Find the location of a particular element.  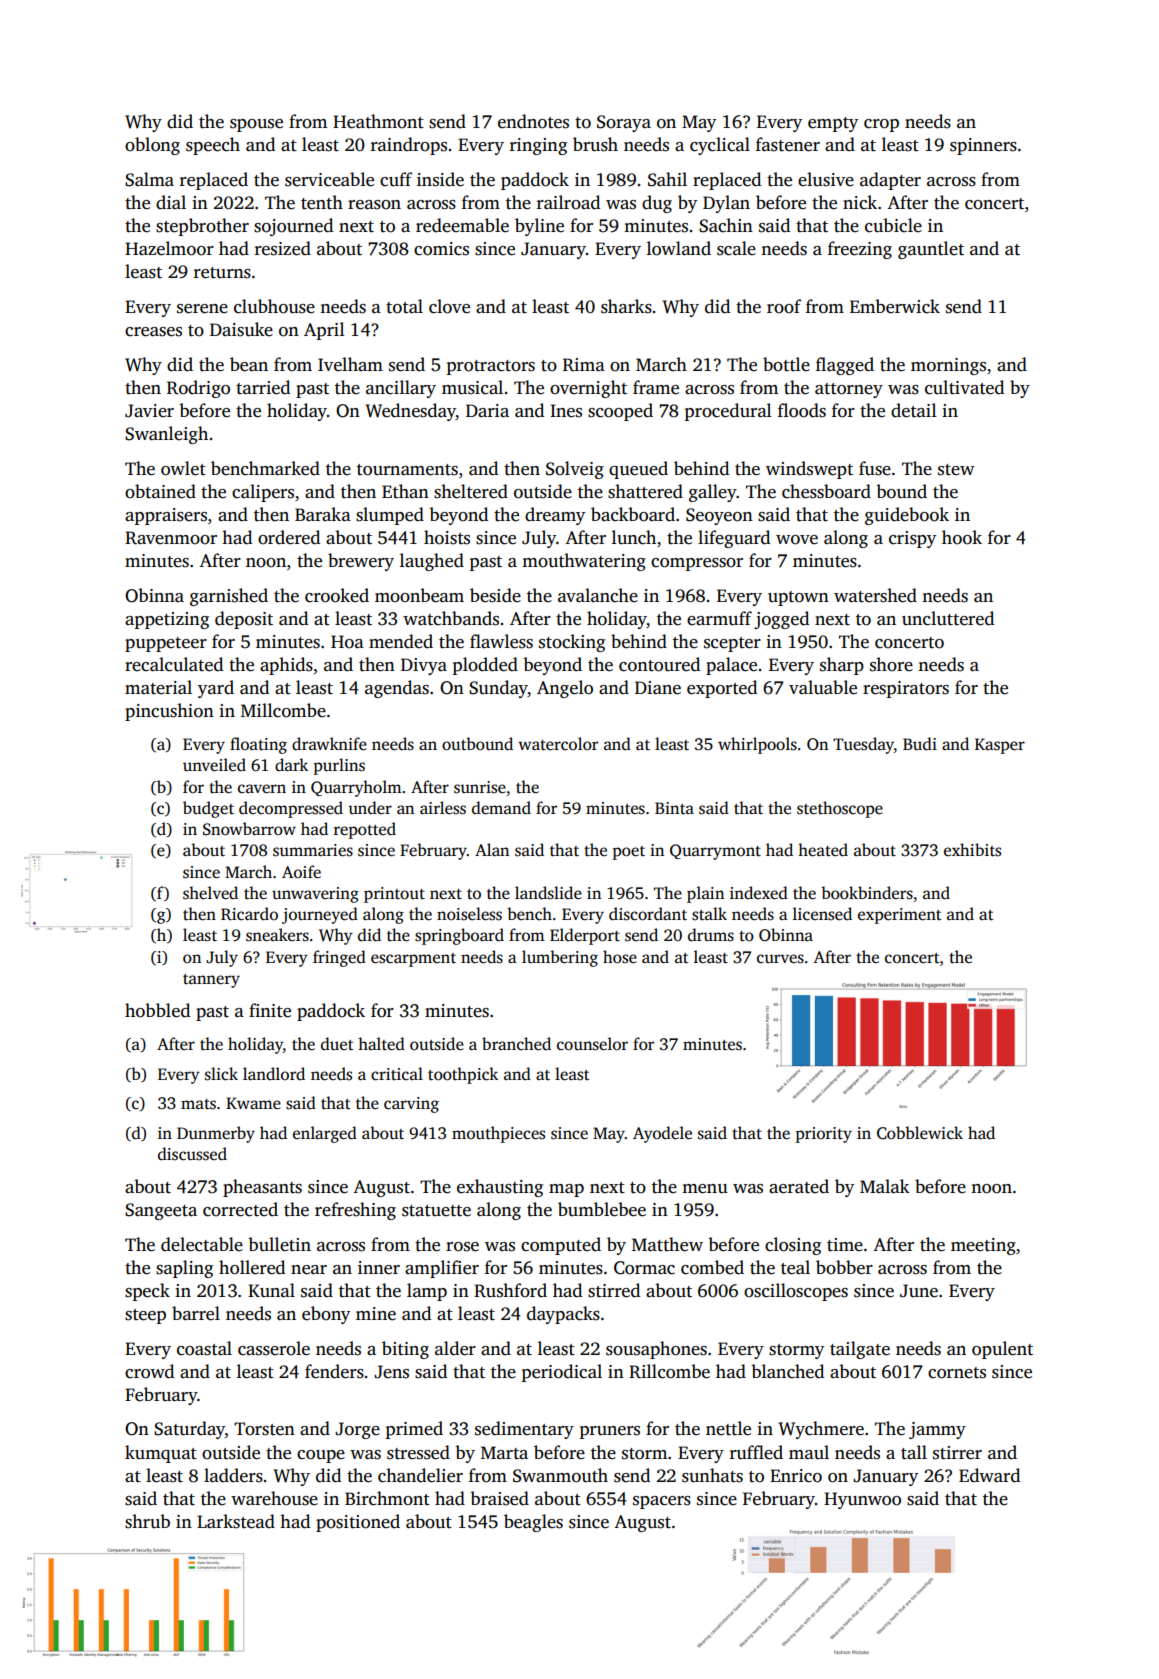

mornings is located at coordinates (948, 366).
